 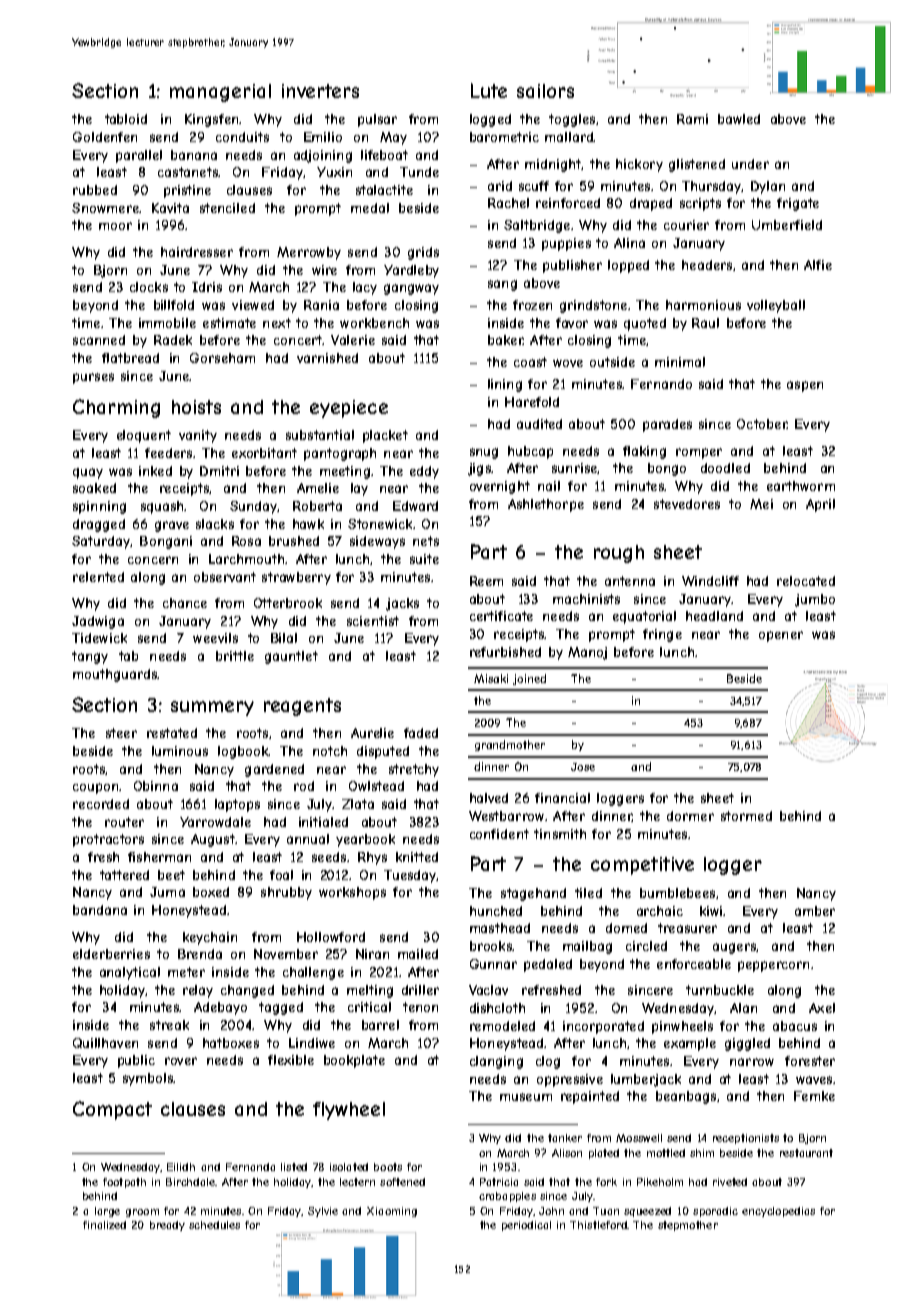 I want to click on Saltbridge, so click(x=537, y=226).
